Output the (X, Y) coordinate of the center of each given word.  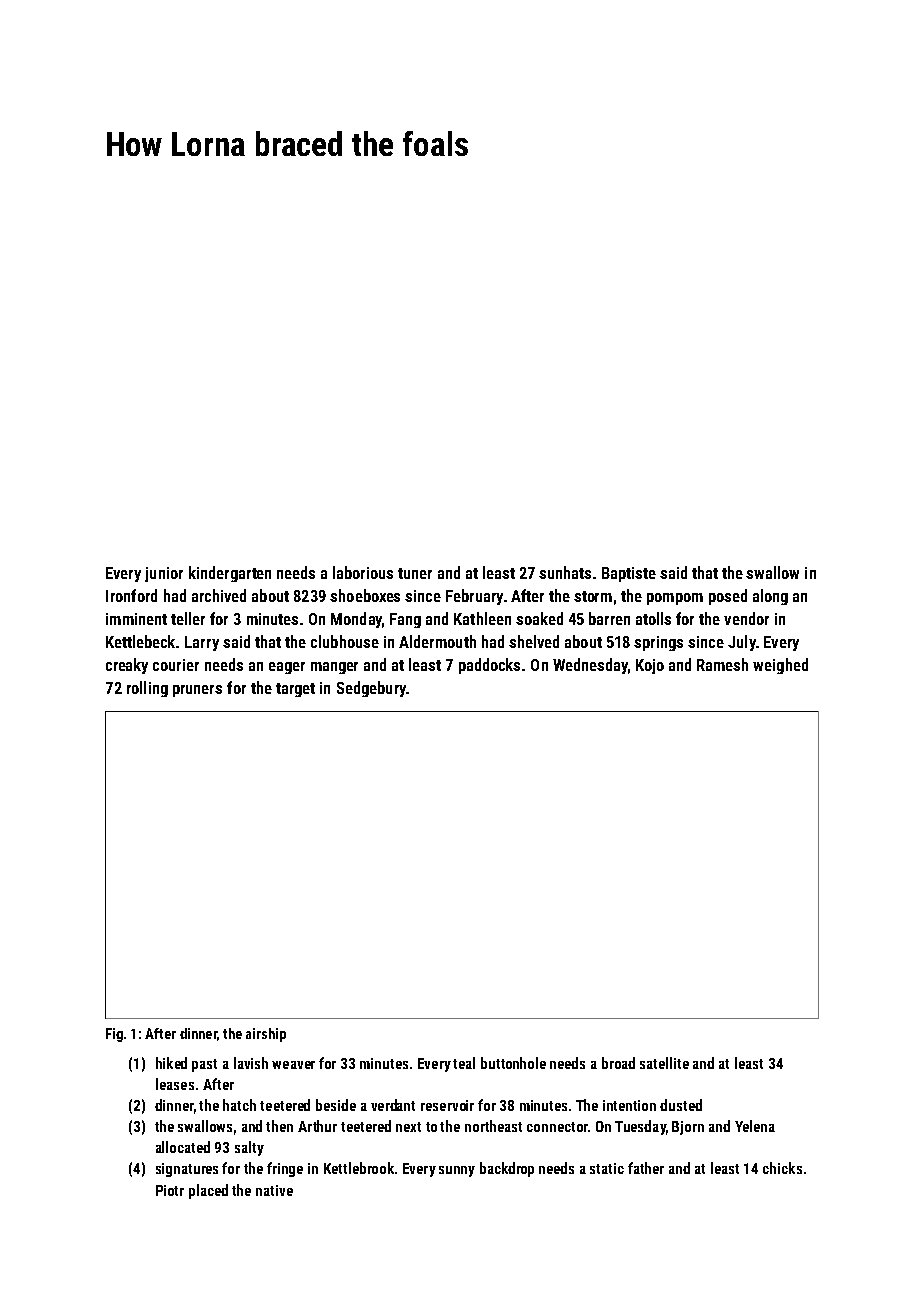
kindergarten (230, 574)
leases (175, 1084)
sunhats (565, 572)
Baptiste (629, 574)
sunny (457, 1171)
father (646, 1168)
